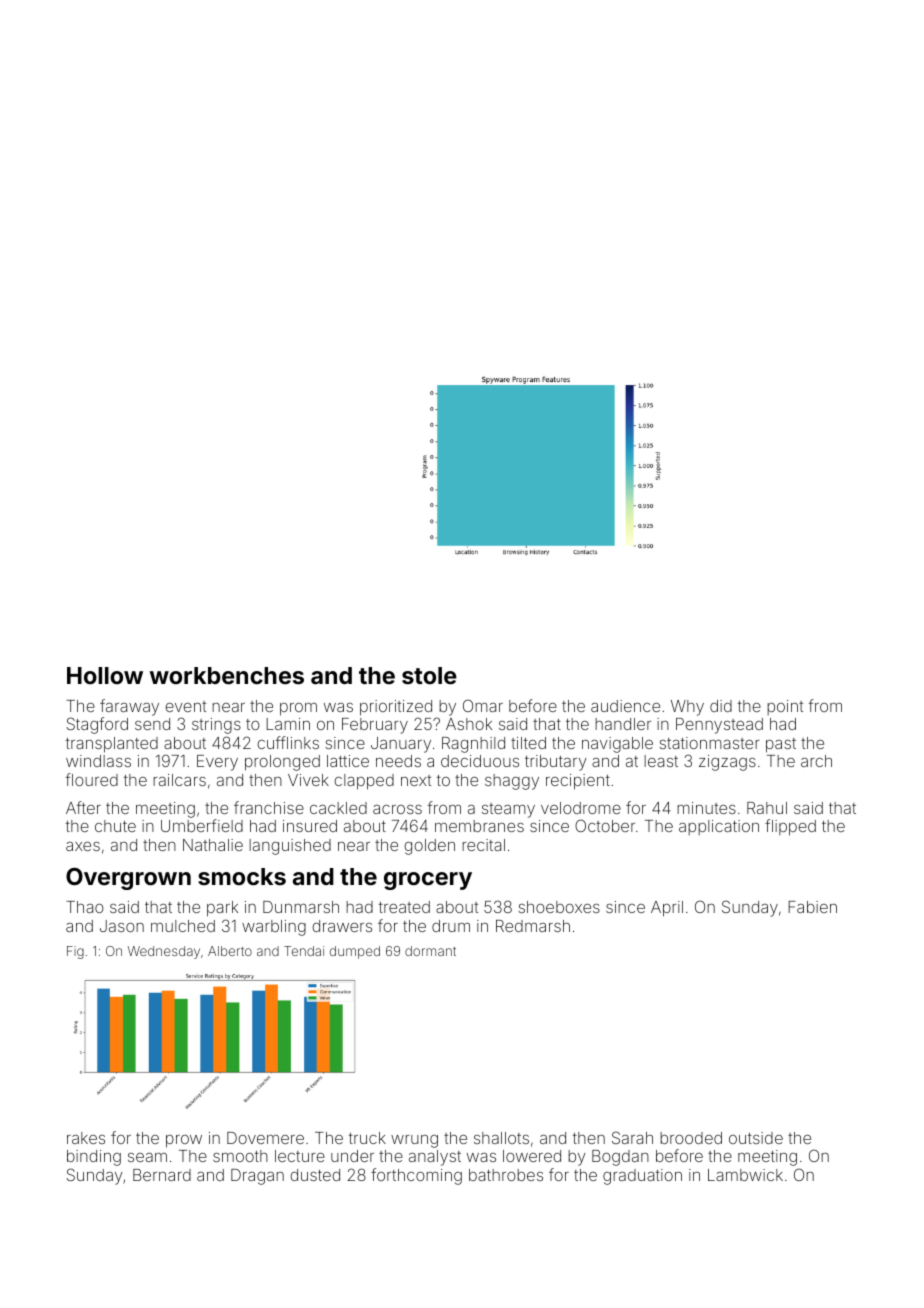 The height and width of the image is (1308, 924). Describe the element at coordinates (97, 725) in the image. I see `Stagford` at that location.
